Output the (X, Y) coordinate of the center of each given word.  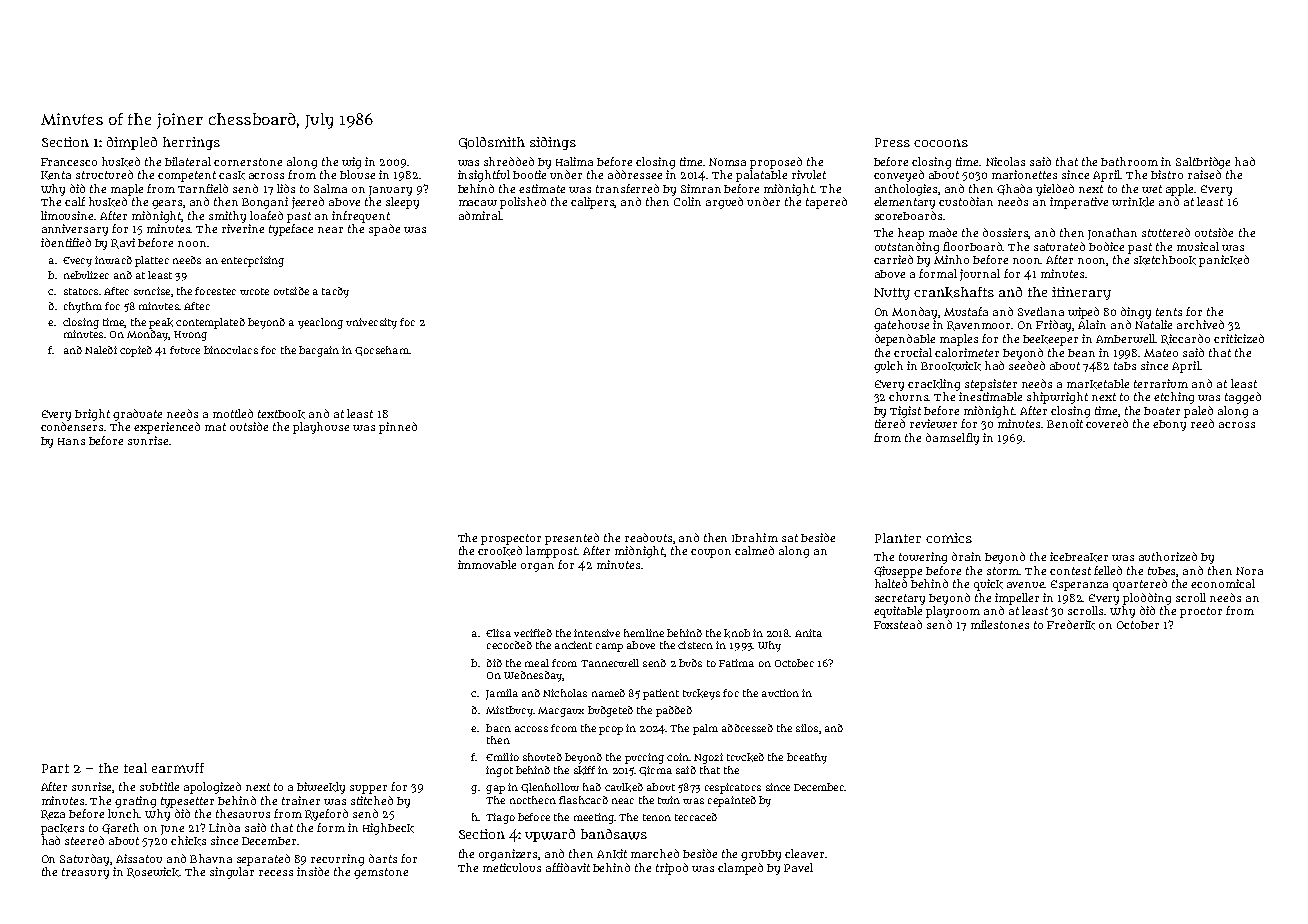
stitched (372, 800)
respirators (733, 788)
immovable (487, 564)
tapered (826, 203)
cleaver (804, 853)
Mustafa (966, 311)
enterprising (252, 261)
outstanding (907, 248)
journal (980, 275)
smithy (227, 217)
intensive (597, 633)
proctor (1201, 612)
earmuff (178, 768)
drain (966, 556)
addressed (747, 728)
